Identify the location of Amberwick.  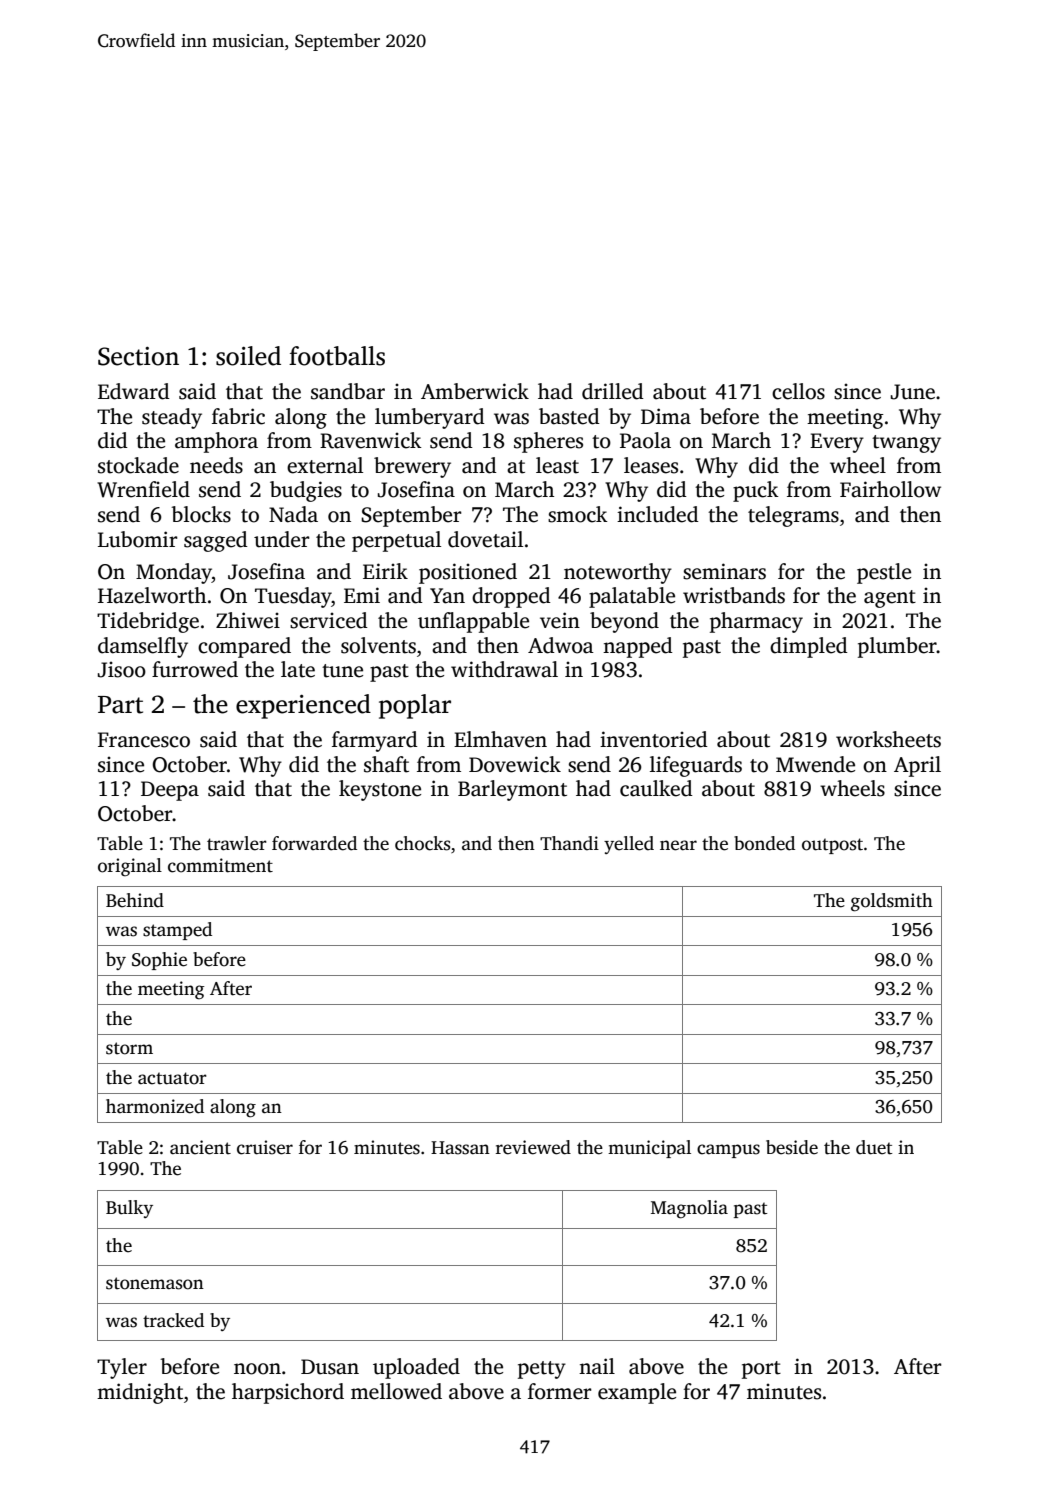
(475, 391).
